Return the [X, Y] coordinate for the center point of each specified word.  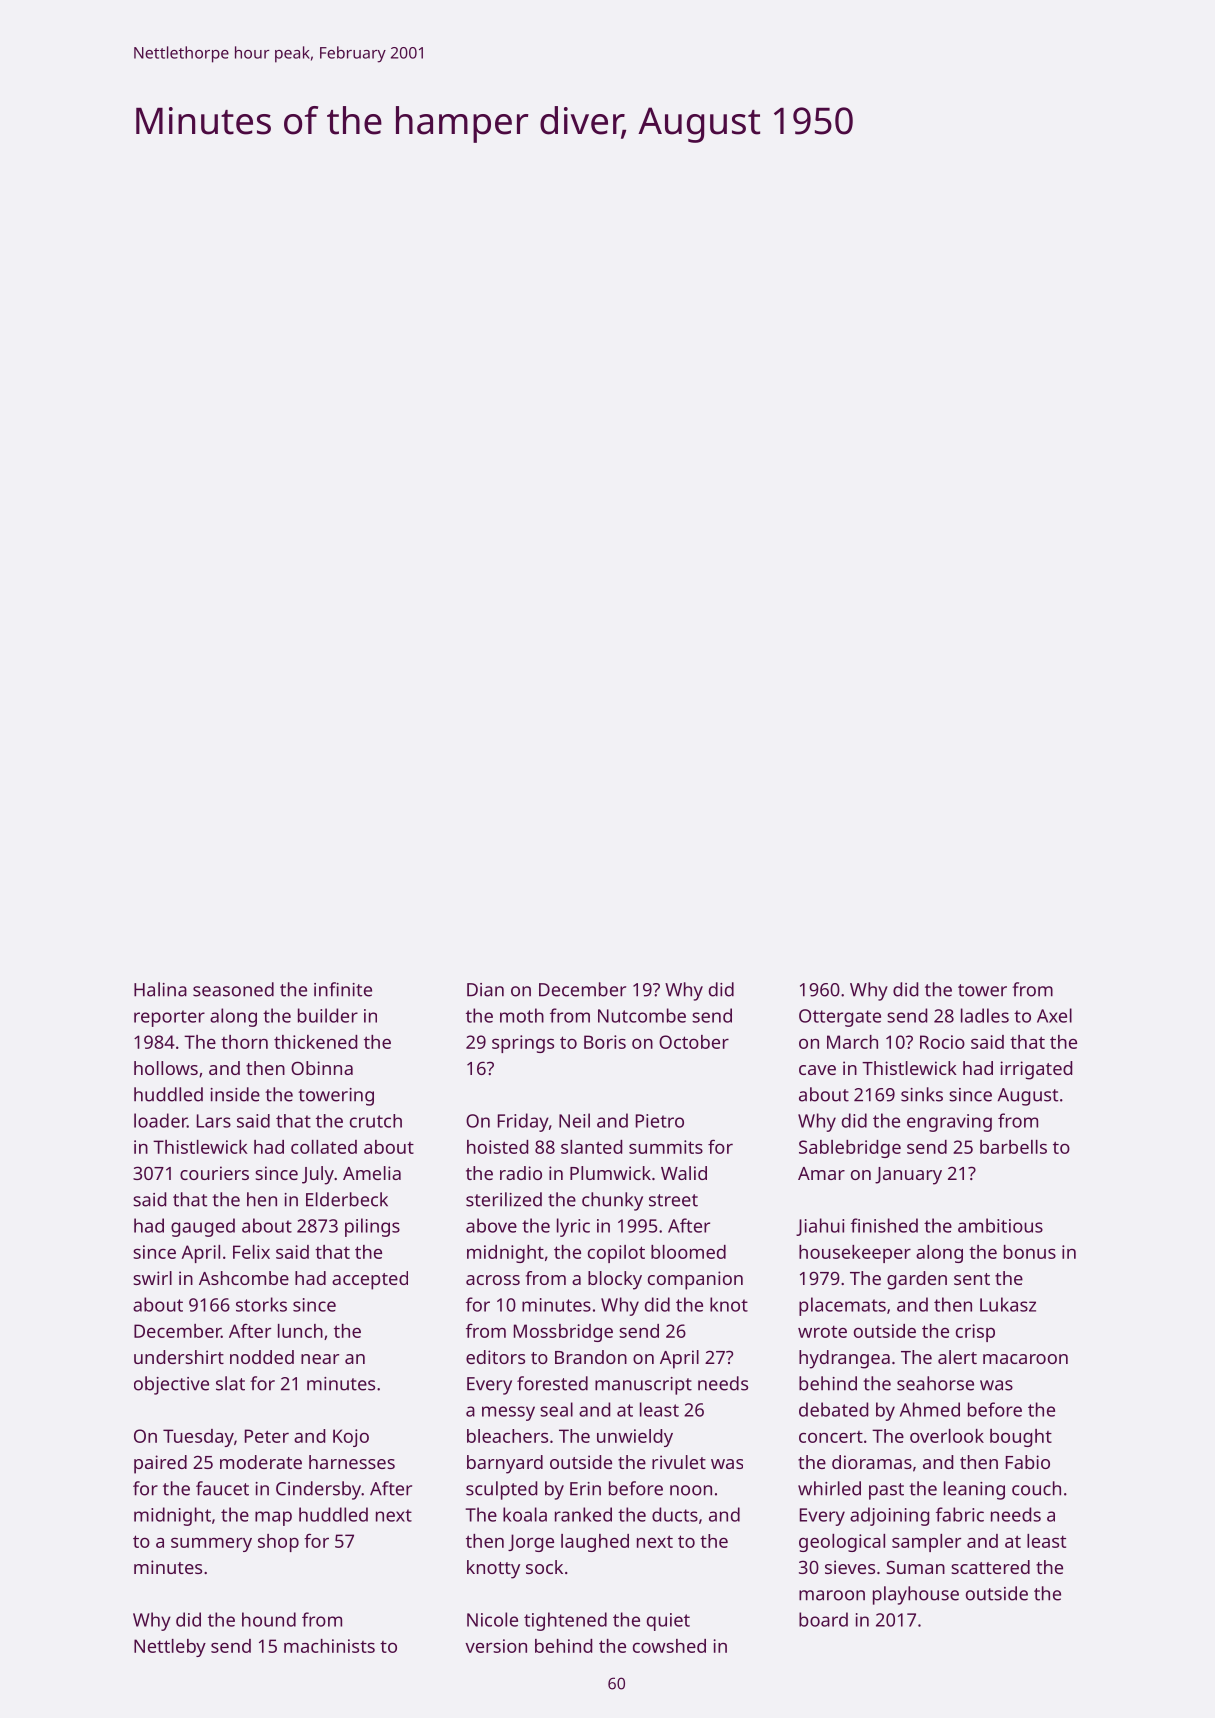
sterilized [504, 1199]
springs [523, 1044]
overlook [947, 1436]
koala [525, 1514]
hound [269, 1619]
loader [160, 1120]
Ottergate [840, 1018]
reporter [169, 1018]
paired [160, 1464]
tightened [565, 1621]
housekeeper [855, 1254]
